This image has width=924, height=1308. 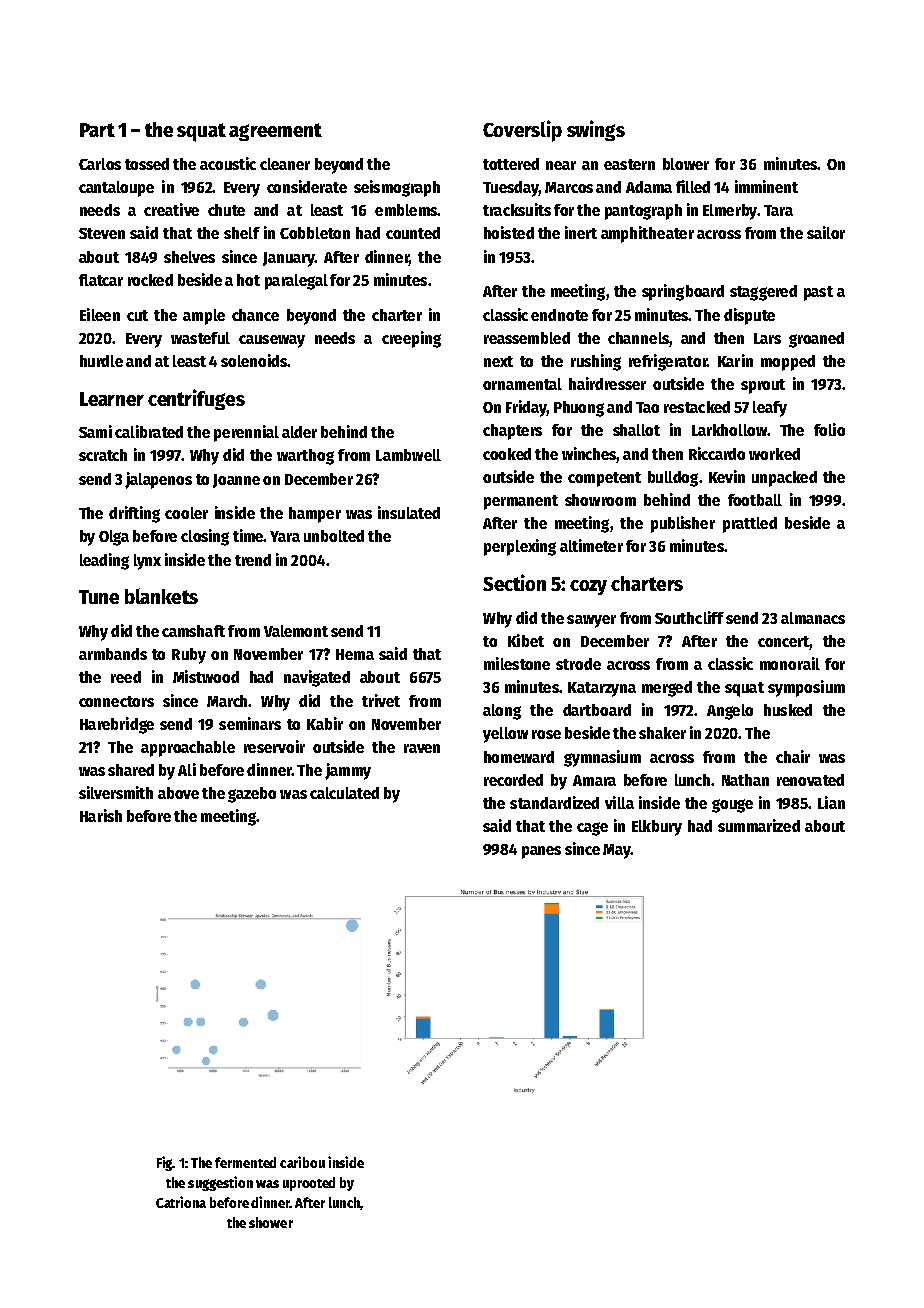 What do you see at coordinates (686, 164) in the image?
I see `blower` at bounding box center [686, 164].
